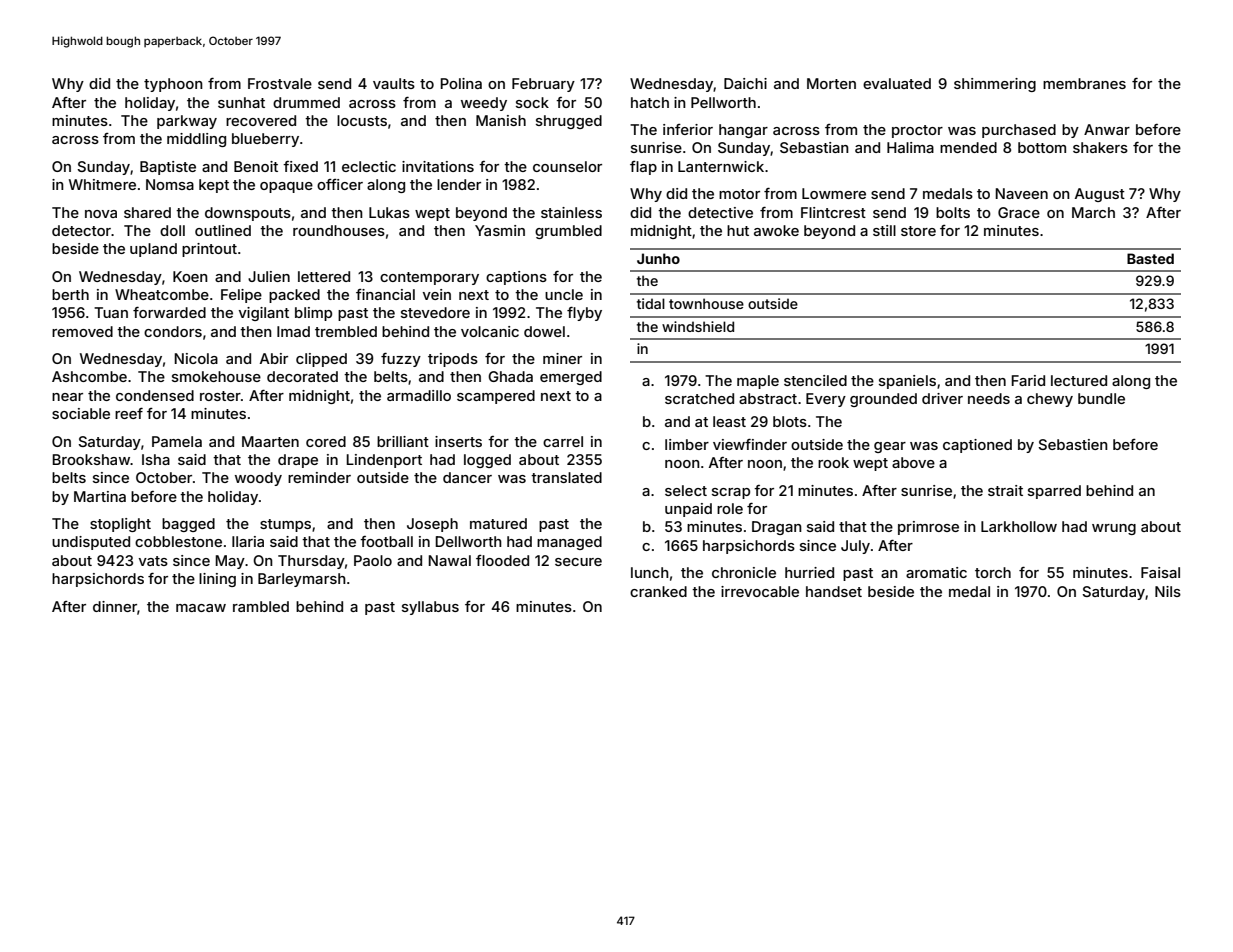 The width and height of the screenshot is (1233, 952). I want to click on captions, so click(516, 278).
